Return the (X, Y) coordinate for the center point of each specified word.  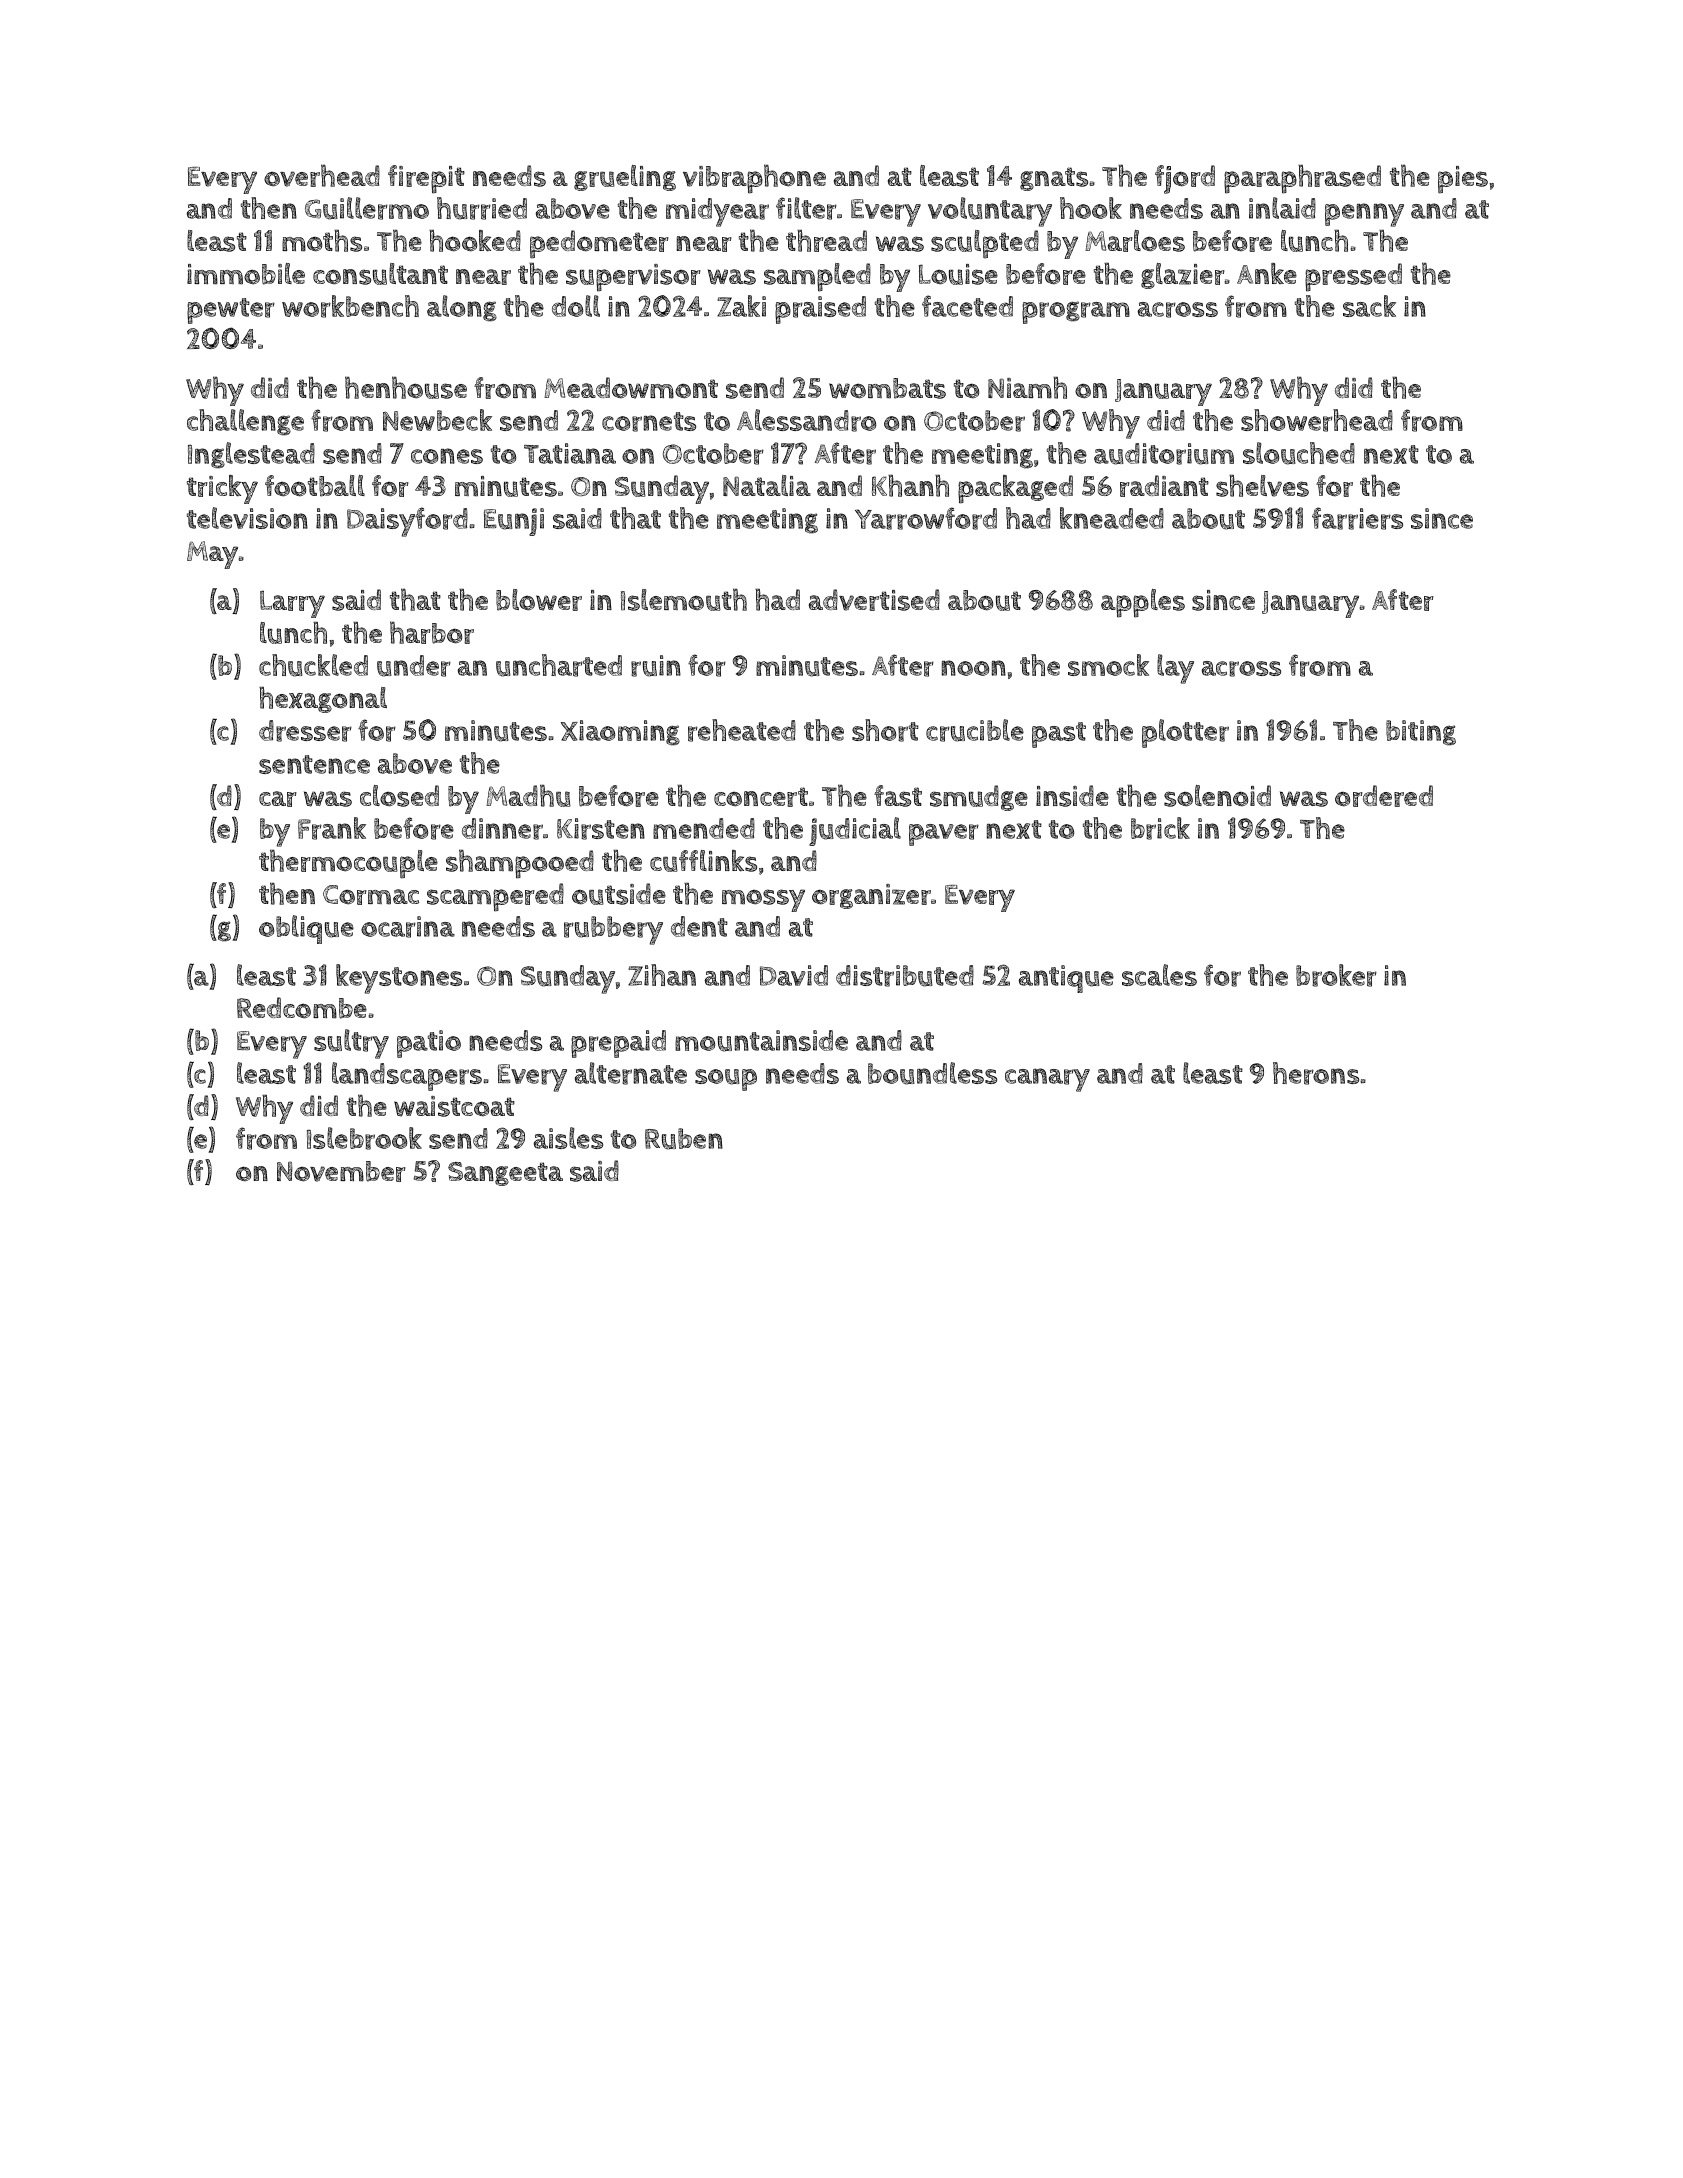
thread (826, 241)
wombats (887, 388)
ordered (1384, 796)
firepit (426, 179)
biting (1421, 733)
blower (539, 600)
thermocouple (348, 864)
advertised (874, 600)
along (462, 308)
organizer (871, 896)
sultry (351, 1044)
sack (1369, 306)
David (794, 975)
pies (1463, 180)
